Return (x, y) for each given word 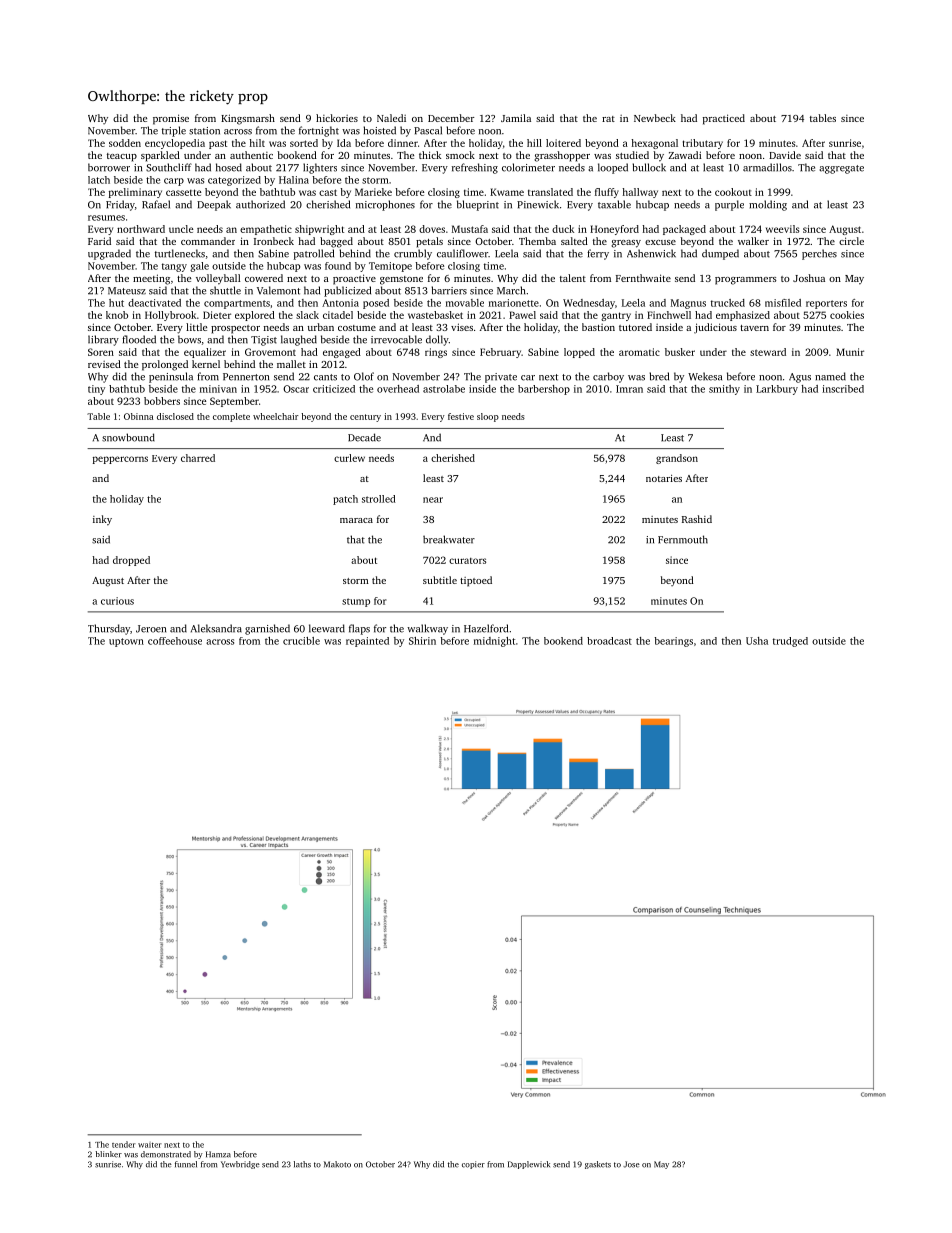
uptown (126, 642)
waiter (150, 1145)
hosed (229, 167)
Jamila (516, 118)
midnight (494, 642)
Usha (757, 641)
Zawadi (684, 155)
